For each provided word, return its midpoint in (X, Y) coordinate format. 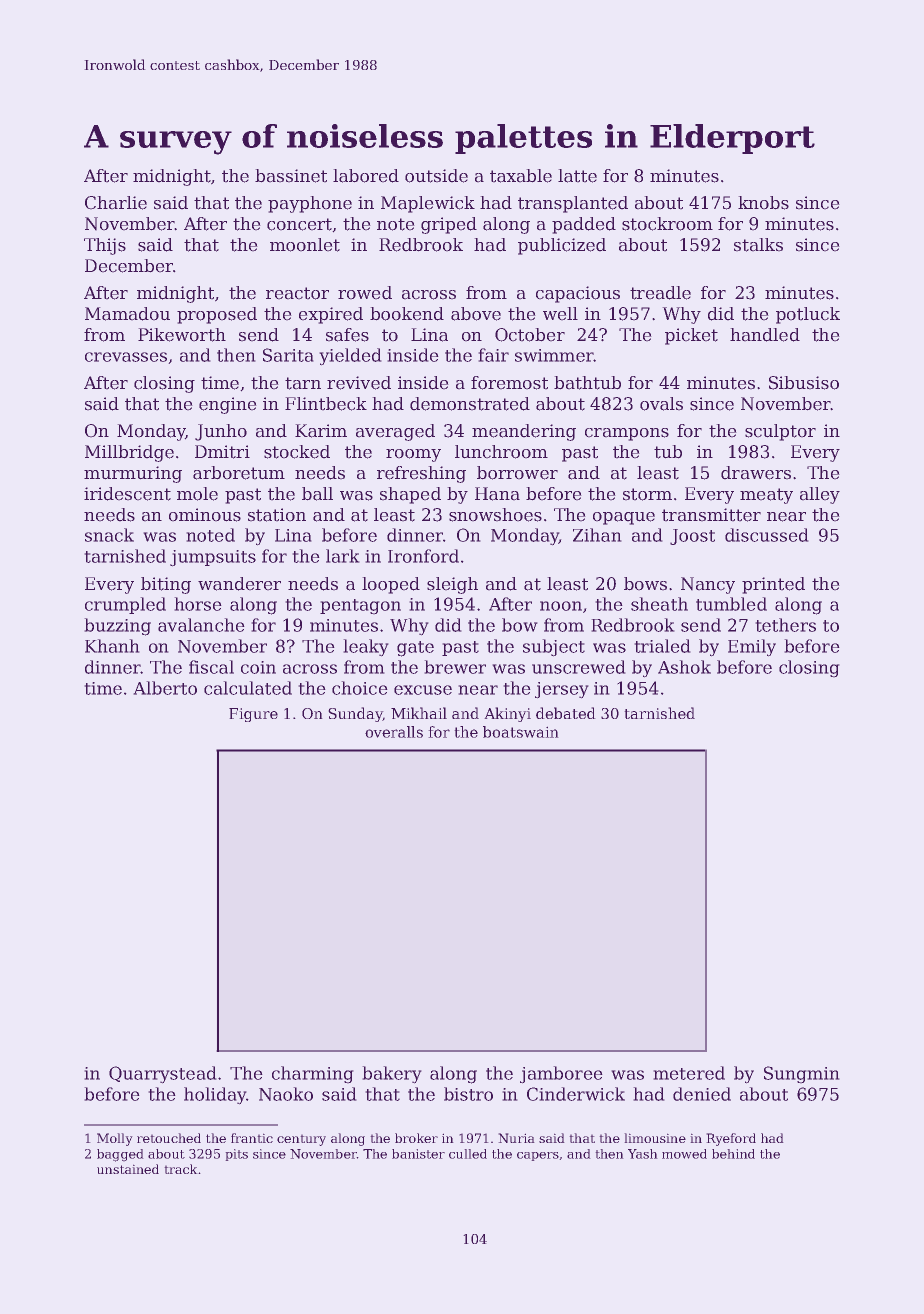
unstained (128, 1169)
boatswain (521, 732)
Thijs (105, 246)
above (476, 314)
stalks (758, 245)
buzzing (117, 627)
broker (416, 1138)
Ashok (684, 667)
